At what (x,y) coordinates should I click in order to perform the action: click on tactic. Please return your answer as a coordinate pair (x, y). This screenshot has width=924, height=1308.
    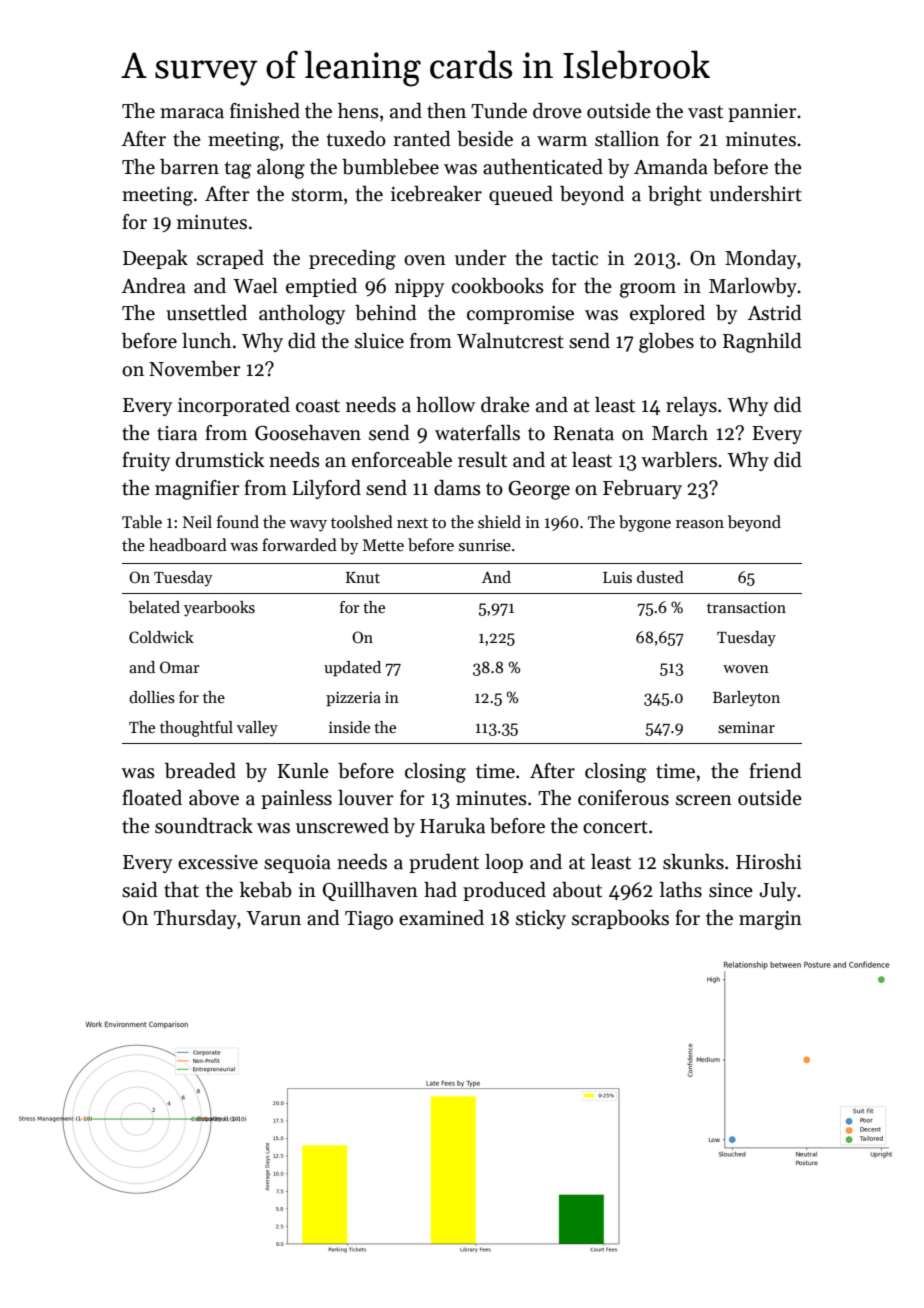
    Looking at the image, I should click on (575, 258).
